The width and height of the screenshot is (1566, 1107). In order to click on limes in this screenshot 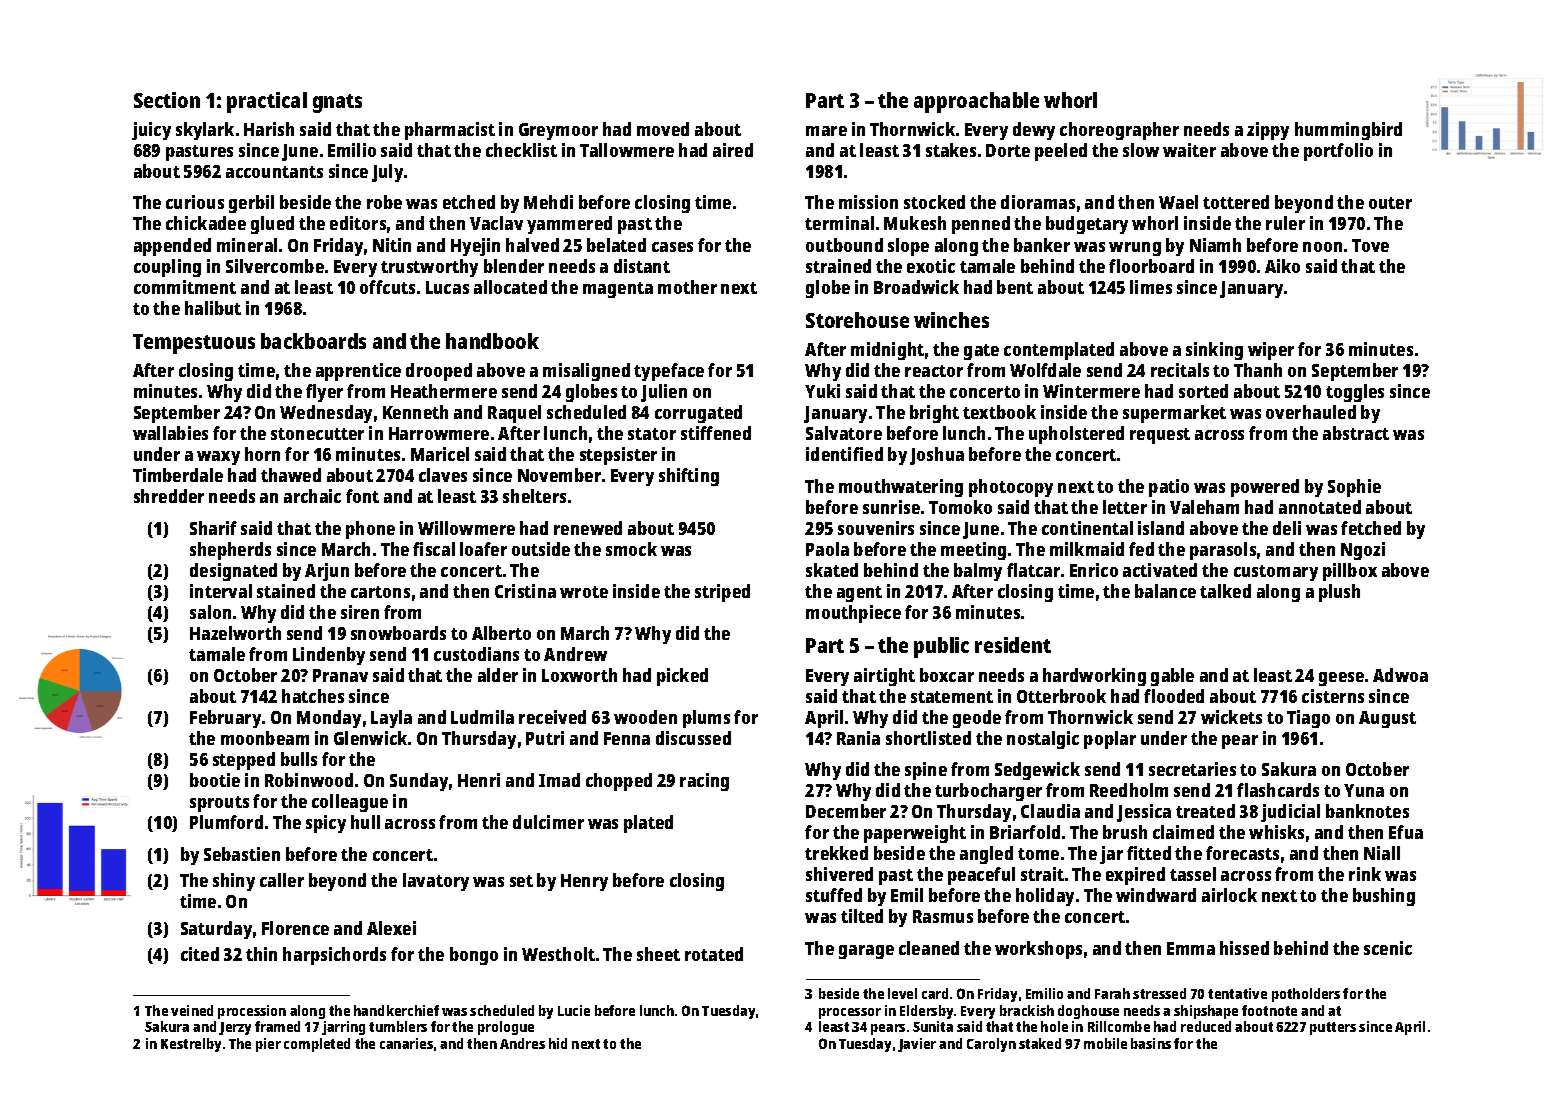, I will do `click(1151, 287)`.
